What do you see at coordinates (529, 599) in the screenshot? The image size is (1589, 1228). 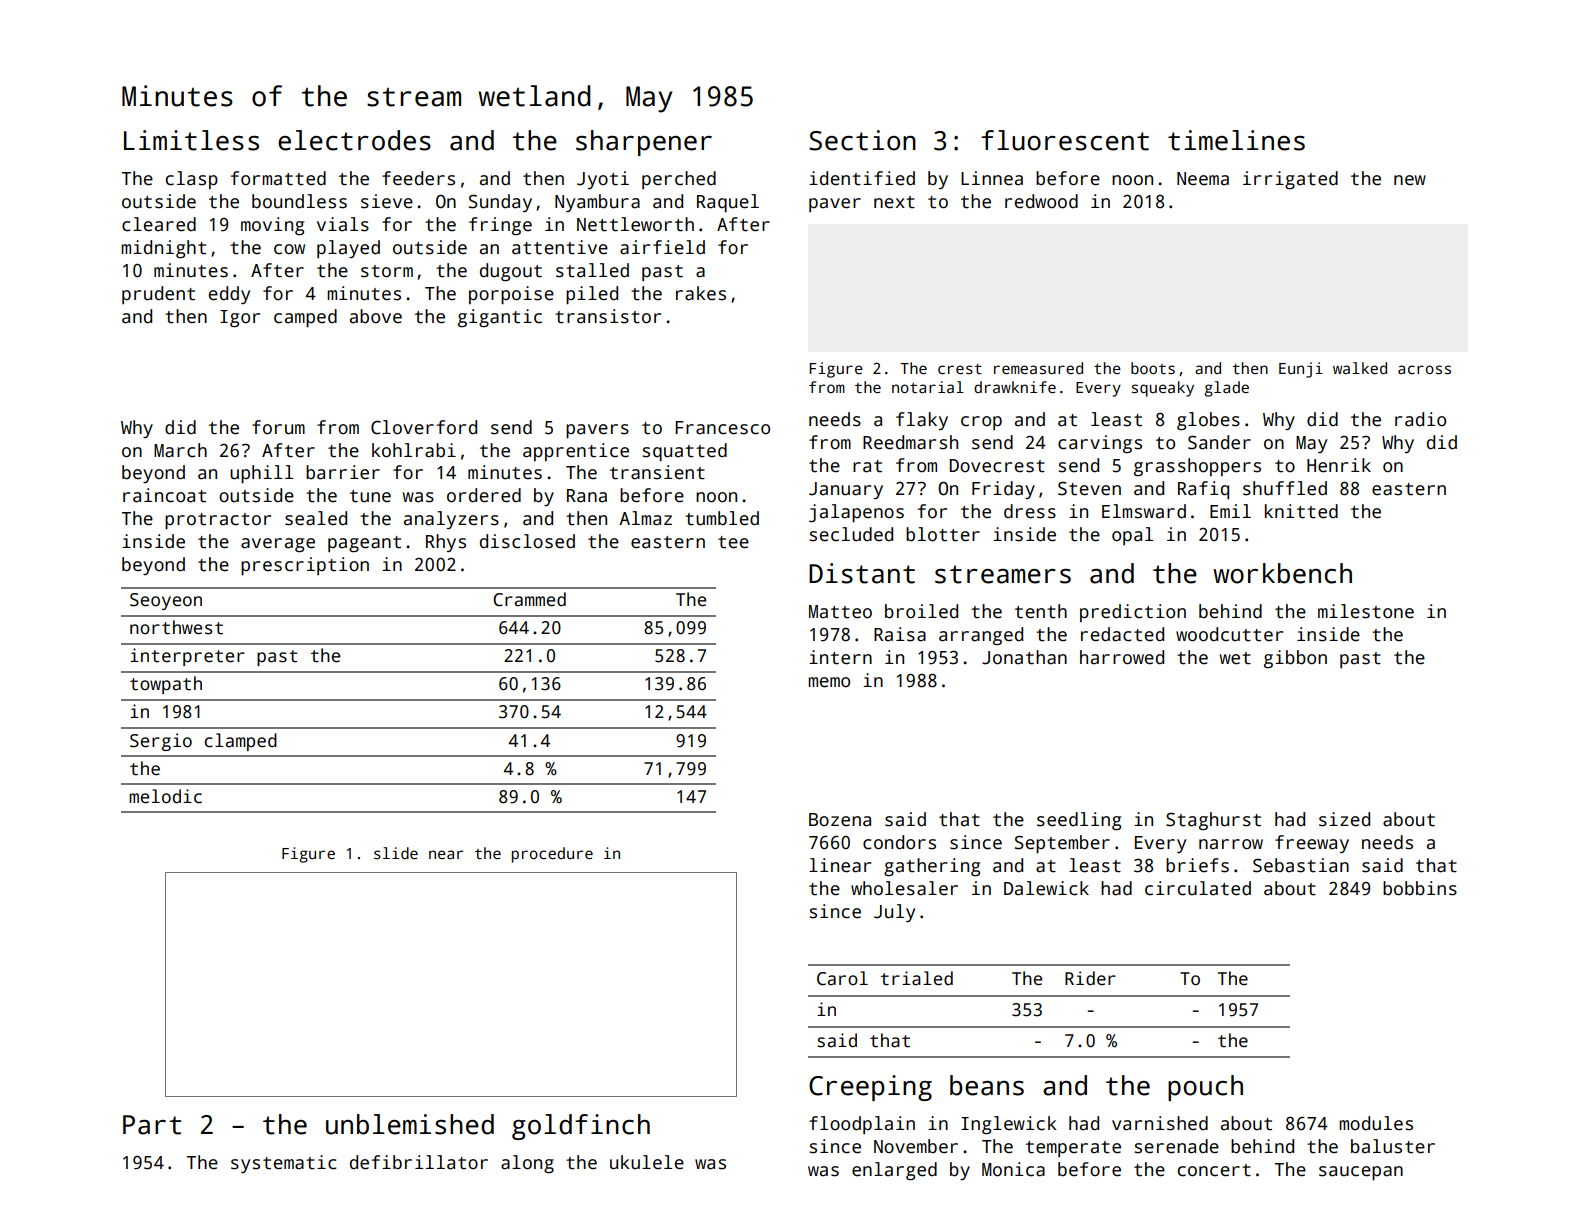 I see `Crammed` at bounding box center [529, 599].
